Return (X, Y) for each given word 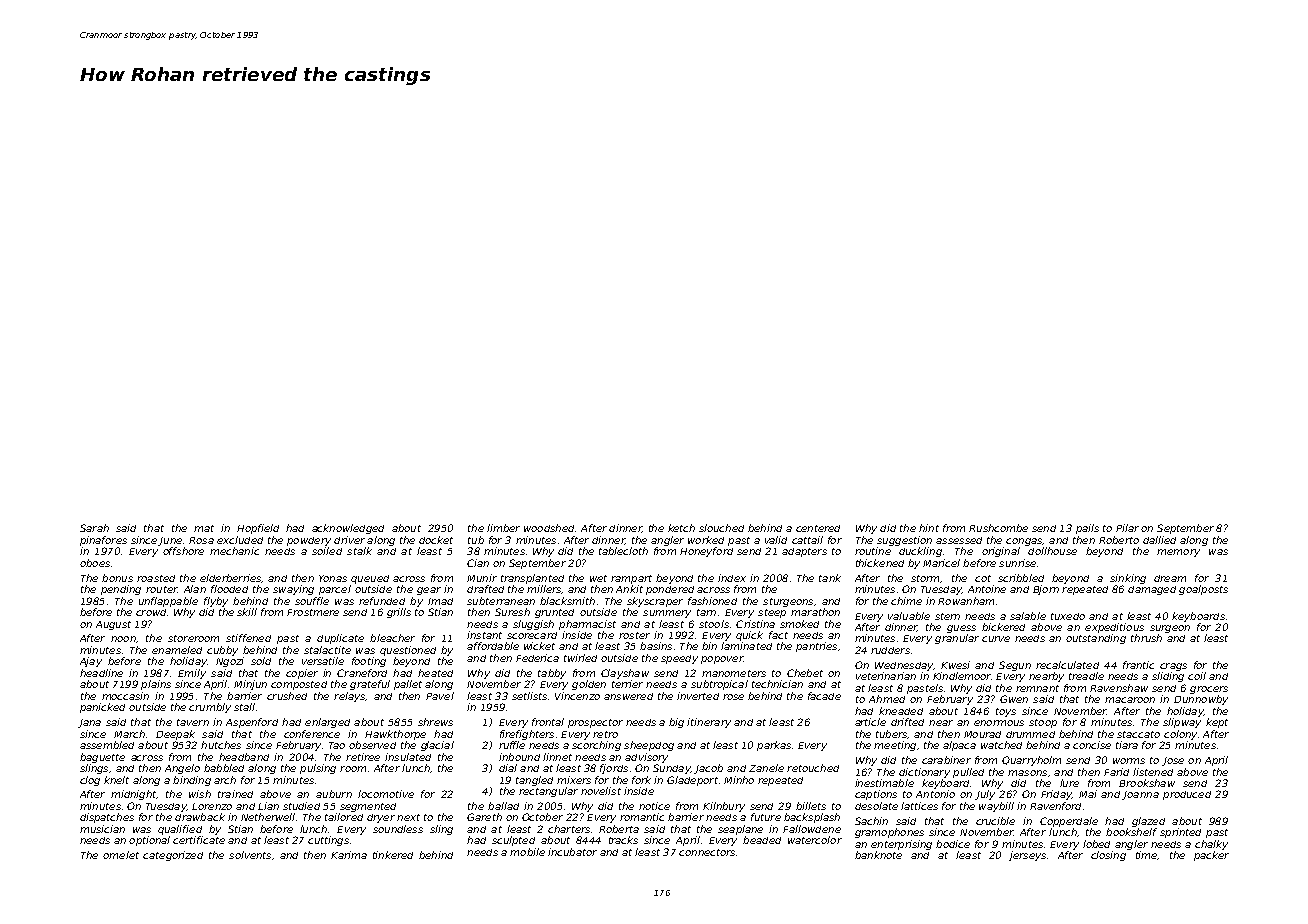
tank (830, 578)
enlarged (327, 723)
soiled (327, 551)
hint (929, 528)
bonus (117, 578)
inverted (698, 696)
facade (824, 696)
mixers (574, 780)
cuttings (328, 841)
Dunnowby (1201, 700)
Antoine (987, 589)
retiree (363, 757)
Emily (192, 674)
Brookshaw (1147, 783)
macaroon (1130, 700)
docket (436, 540)
